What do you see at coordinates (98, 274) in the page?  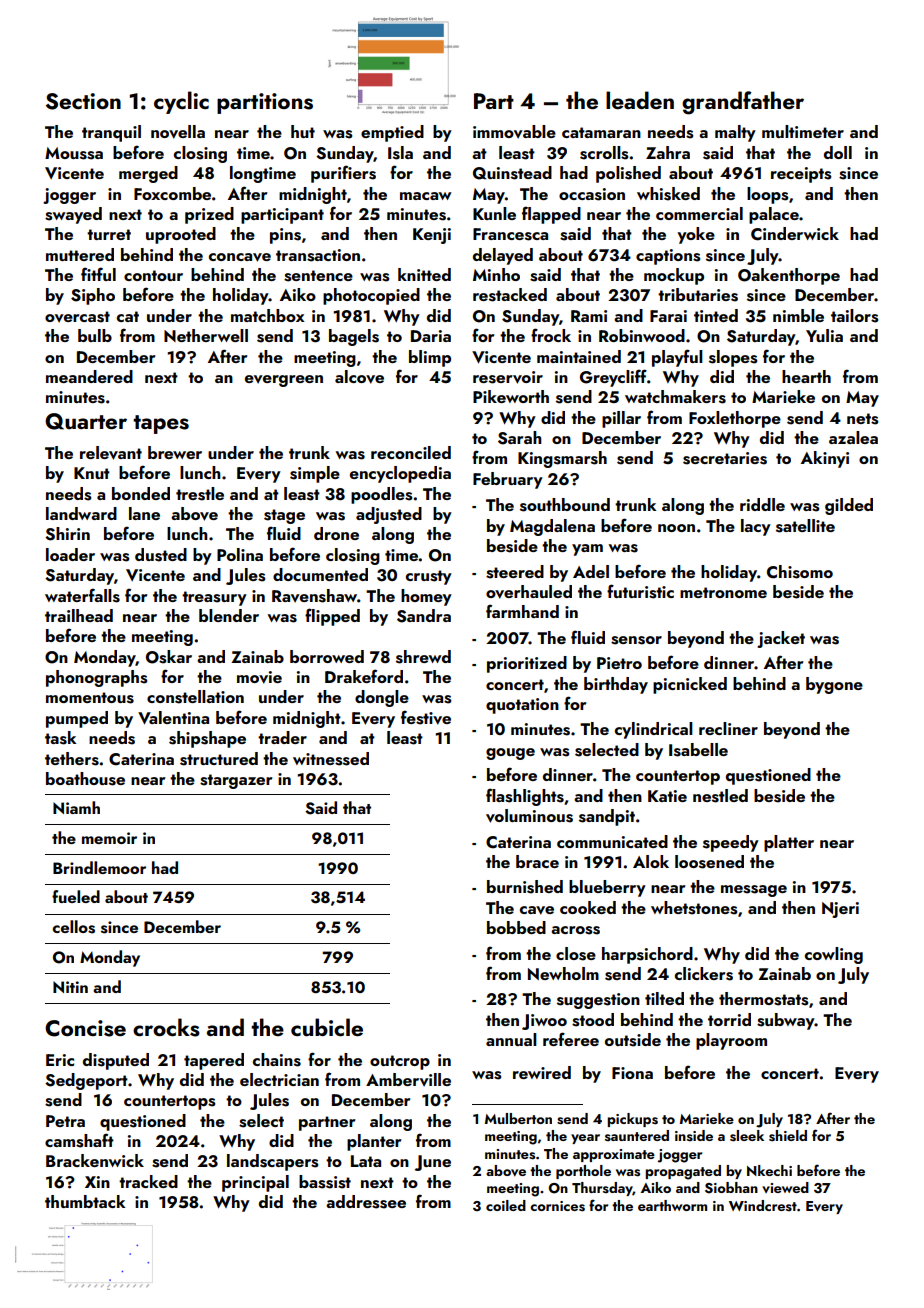 I see `fitful` at bounding box center [98, 274].
